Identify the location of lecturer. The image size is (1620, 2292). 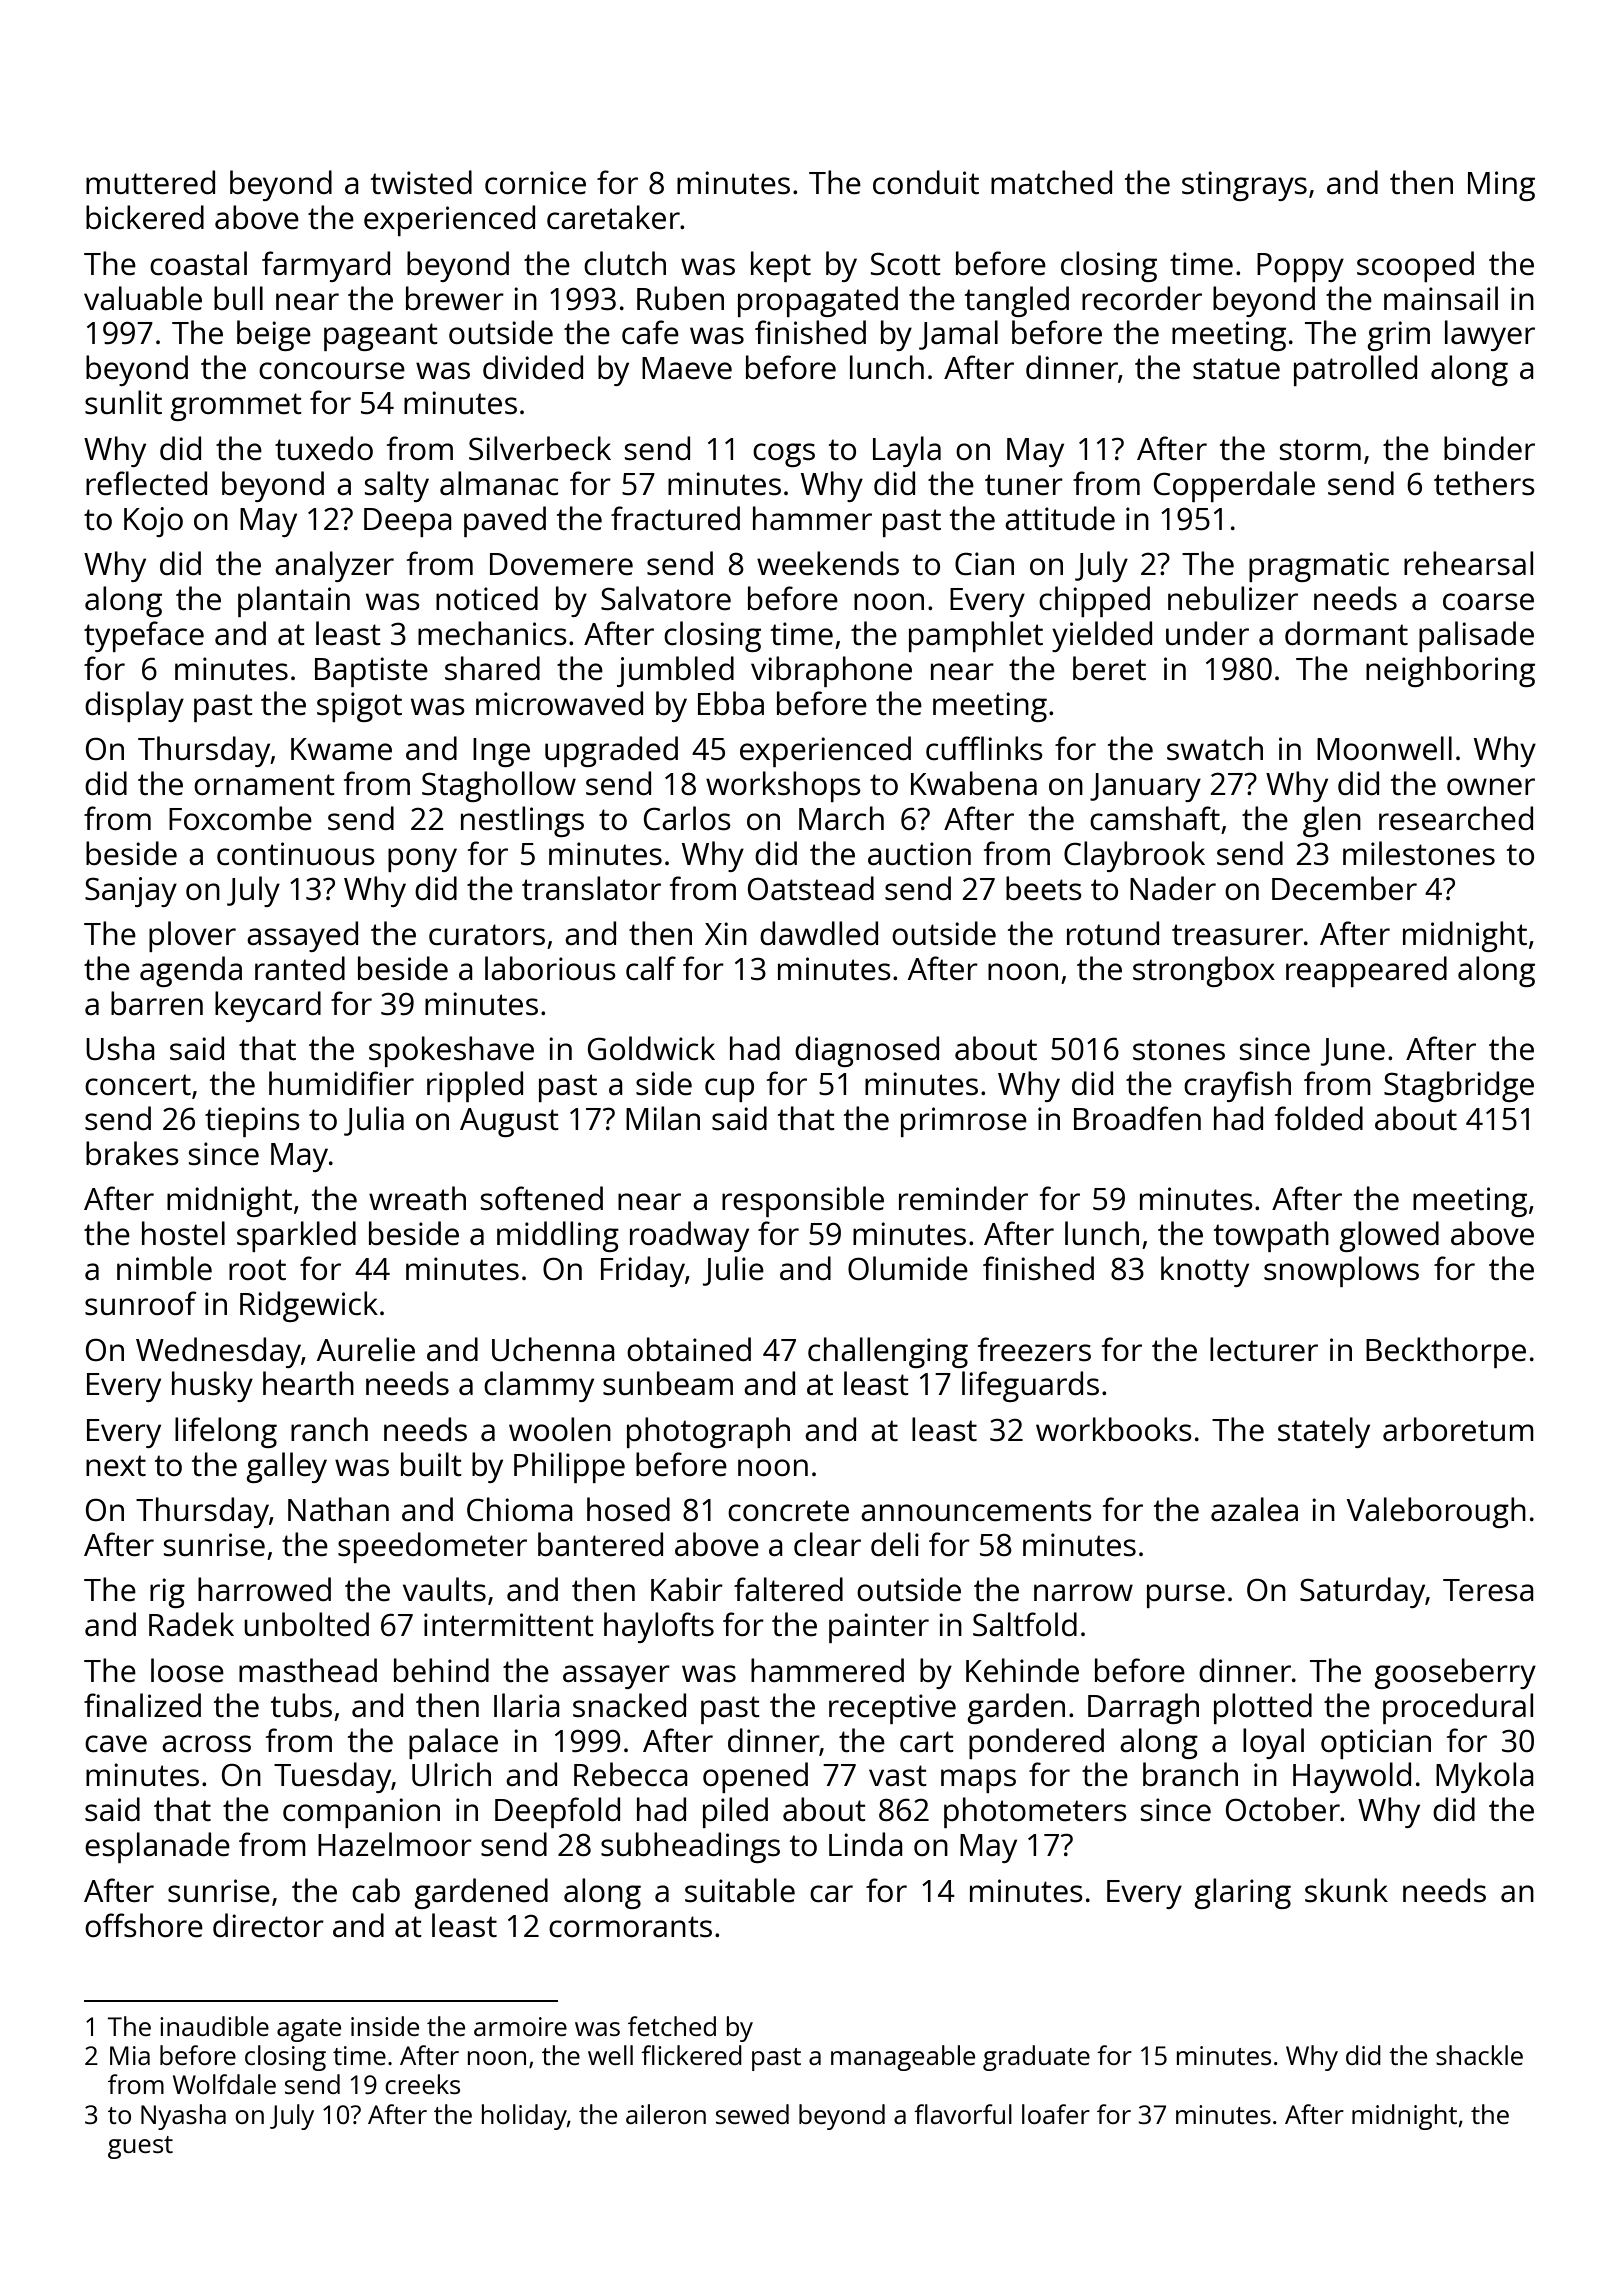
(1264, 1349).
